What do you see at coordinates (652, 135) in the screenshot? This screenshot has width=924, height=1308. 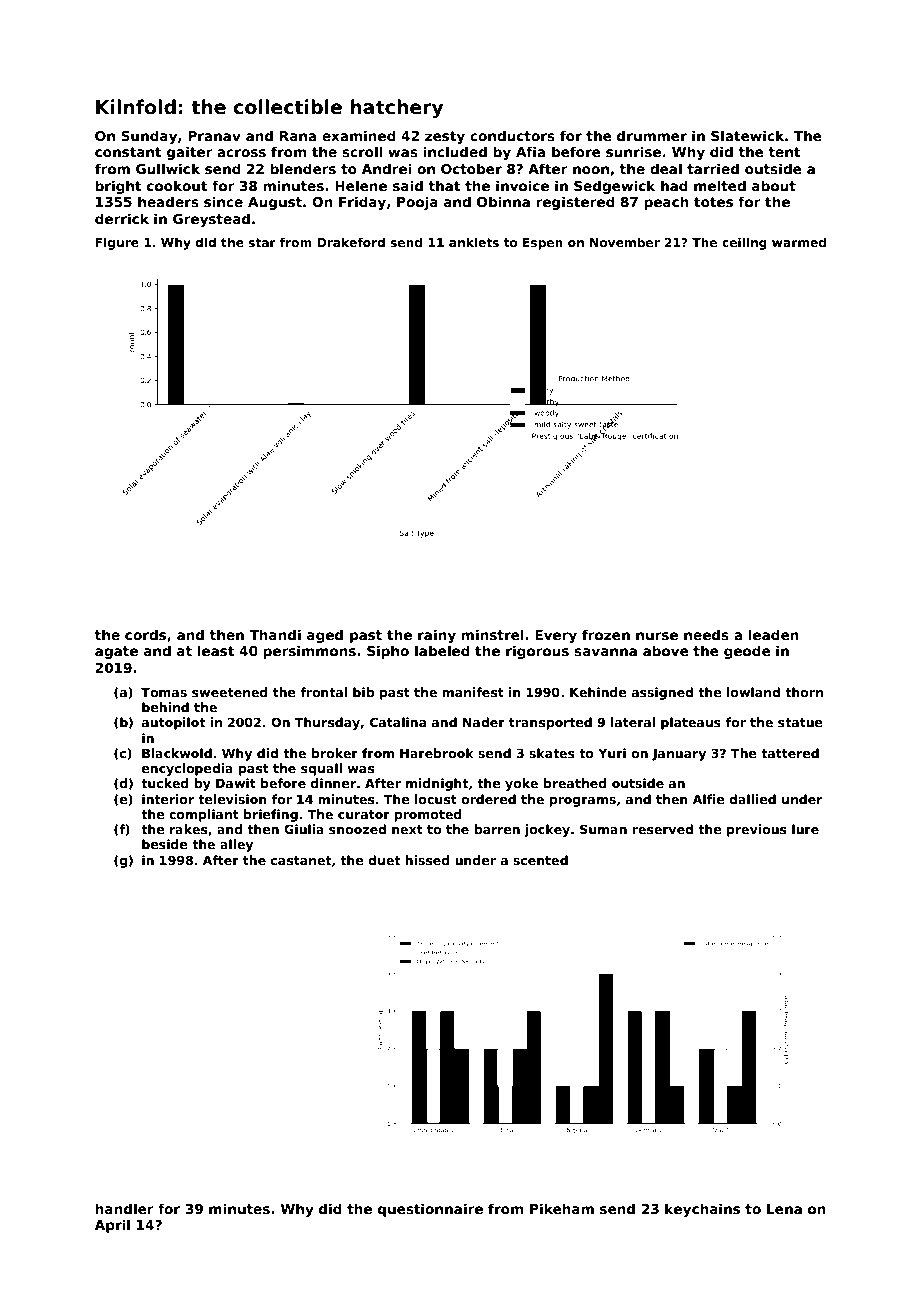 I see `drummer` at bounding box center [652, 135].
